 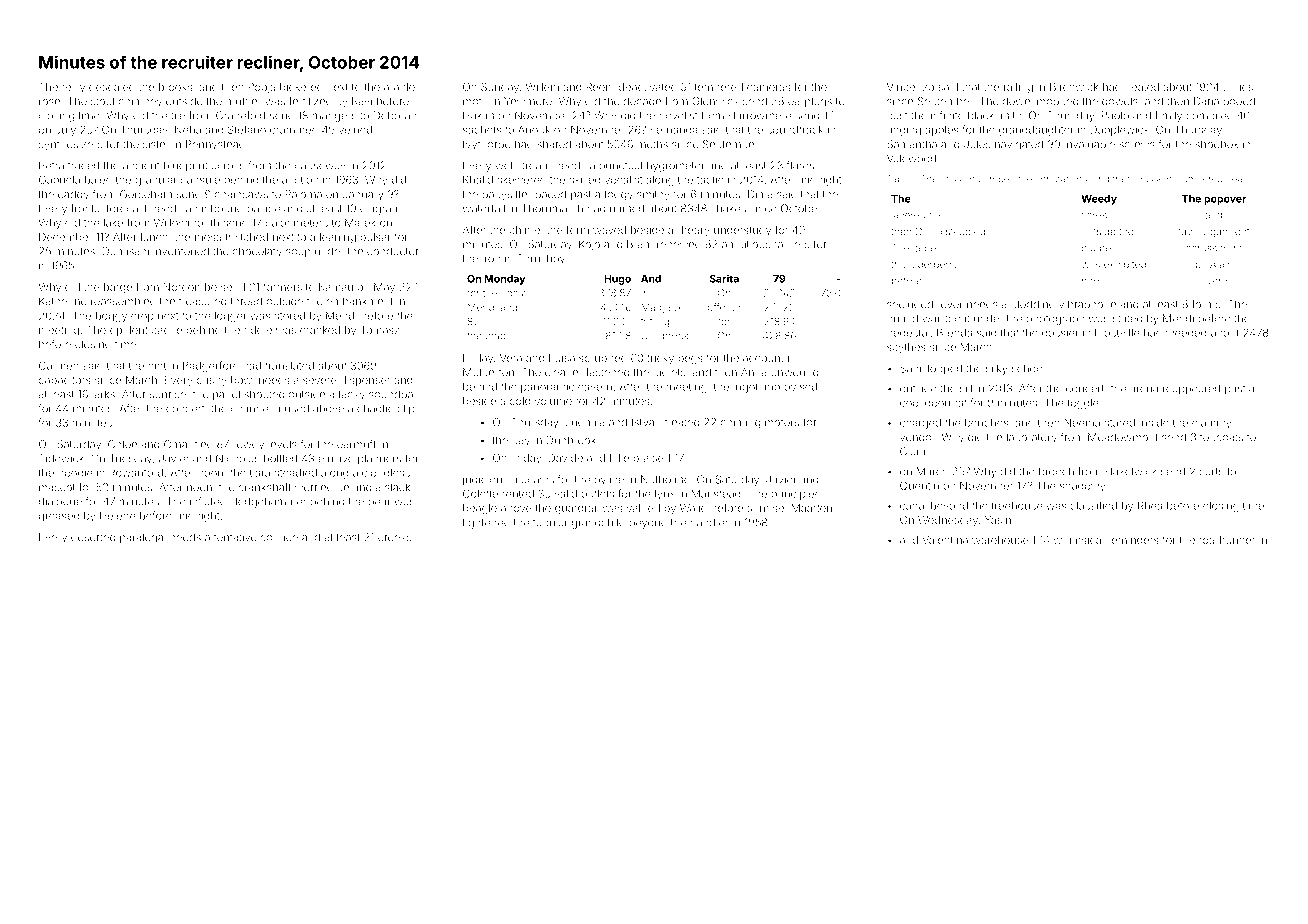 What do you see at coordinates (156, 144) in the screenshot?
I see `sister` at bounding box center [156, 144].
